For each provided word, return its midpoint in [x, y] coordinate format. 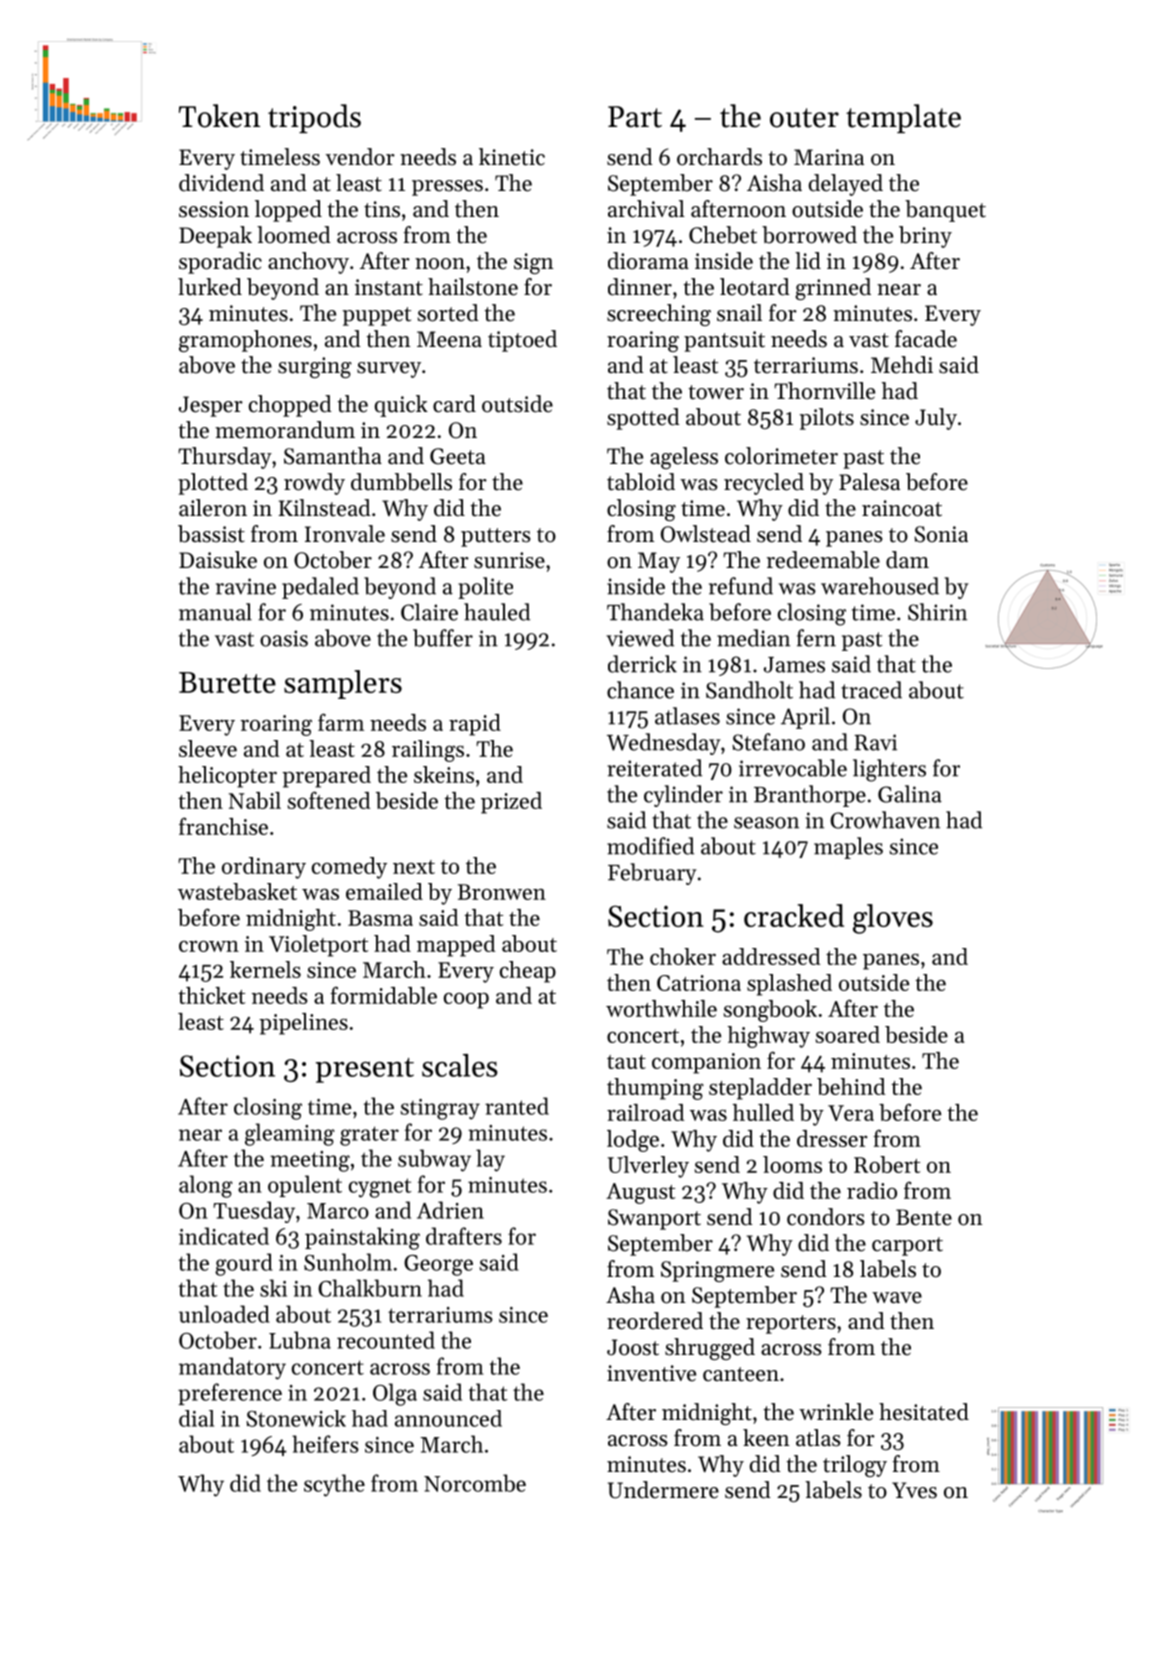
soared [848, 1034]
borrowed [809, 235]
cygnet [380, 1188]
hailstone [473, 287]
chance [640, 690]
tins [382, 209]
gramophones [245, 341]
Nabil [255, 800]
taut [626, 1062]
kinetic [512, 157]
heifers [325, 1444]
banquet [945, 211]
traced [871, 690]
